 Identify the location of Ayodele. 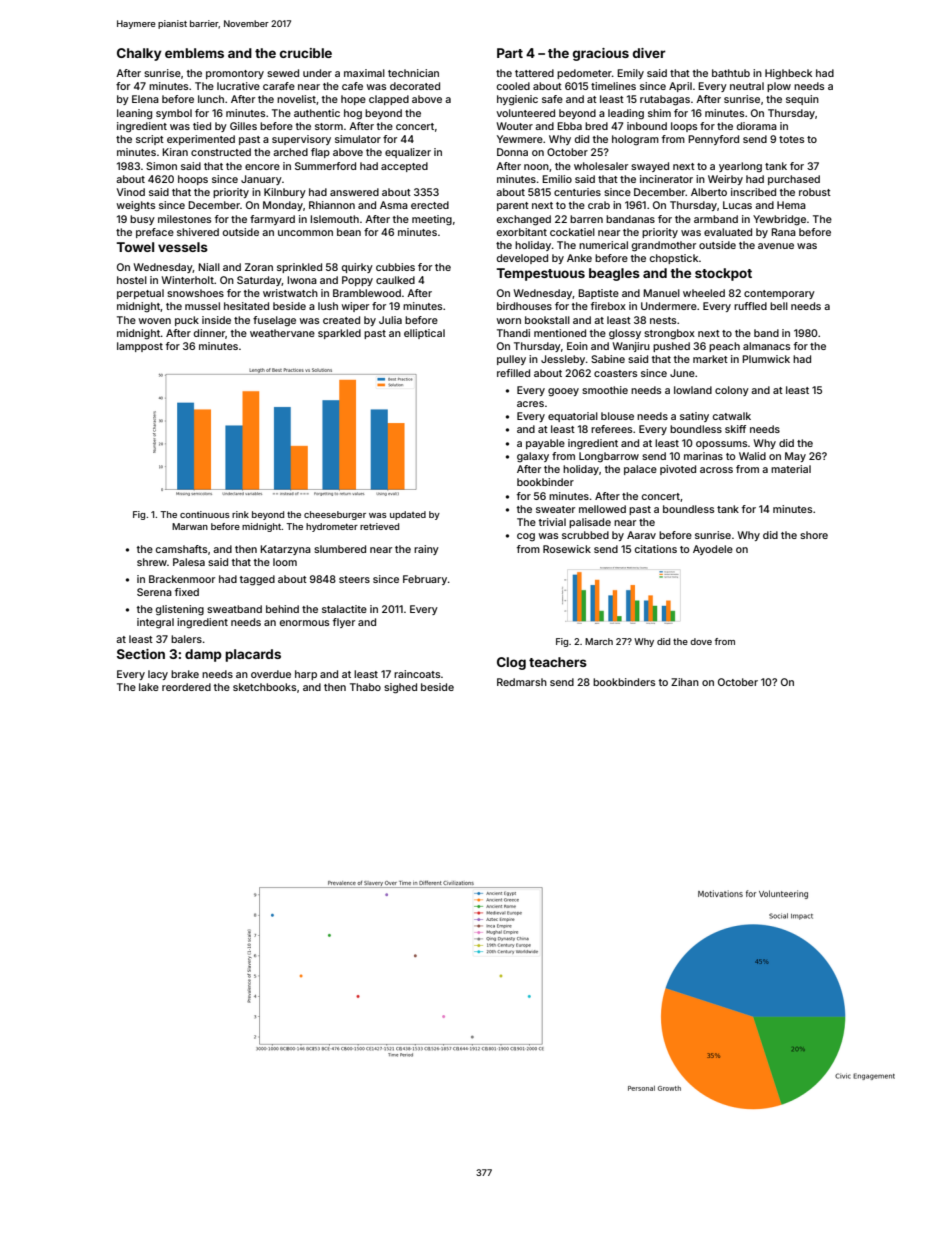
(713, 550).
